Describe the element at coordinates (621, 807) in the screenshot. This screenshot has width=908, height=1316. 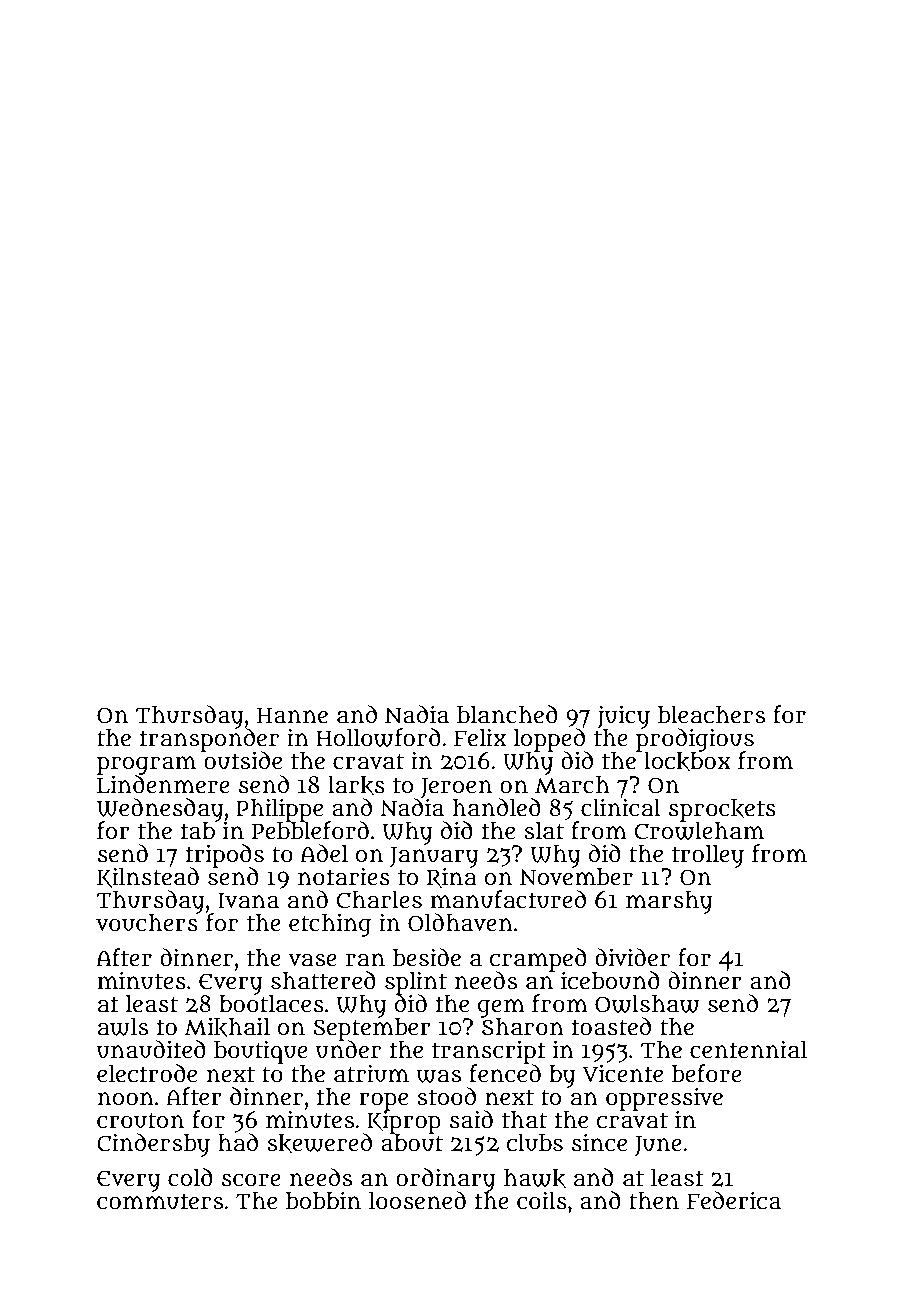
I see `clinical` at that location.
